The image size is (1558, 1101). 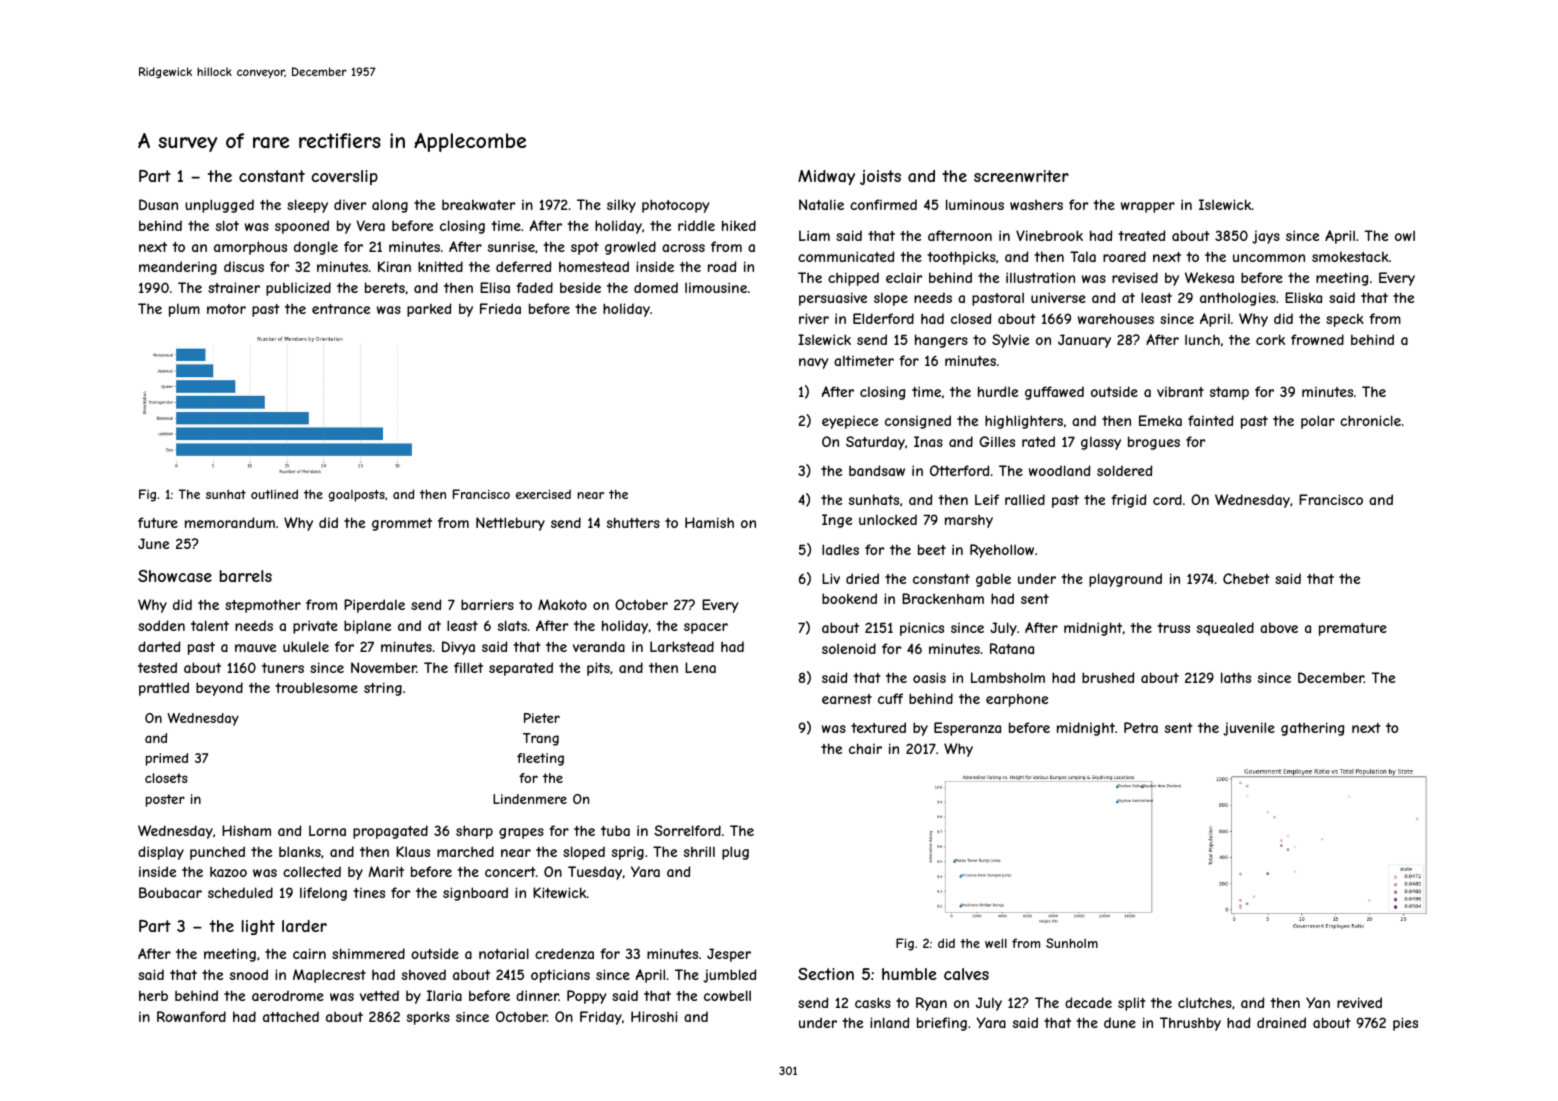 What do you see at coordinates (344, 177) in the image?
I see `coverslip` at bounding box center [344, 177].
